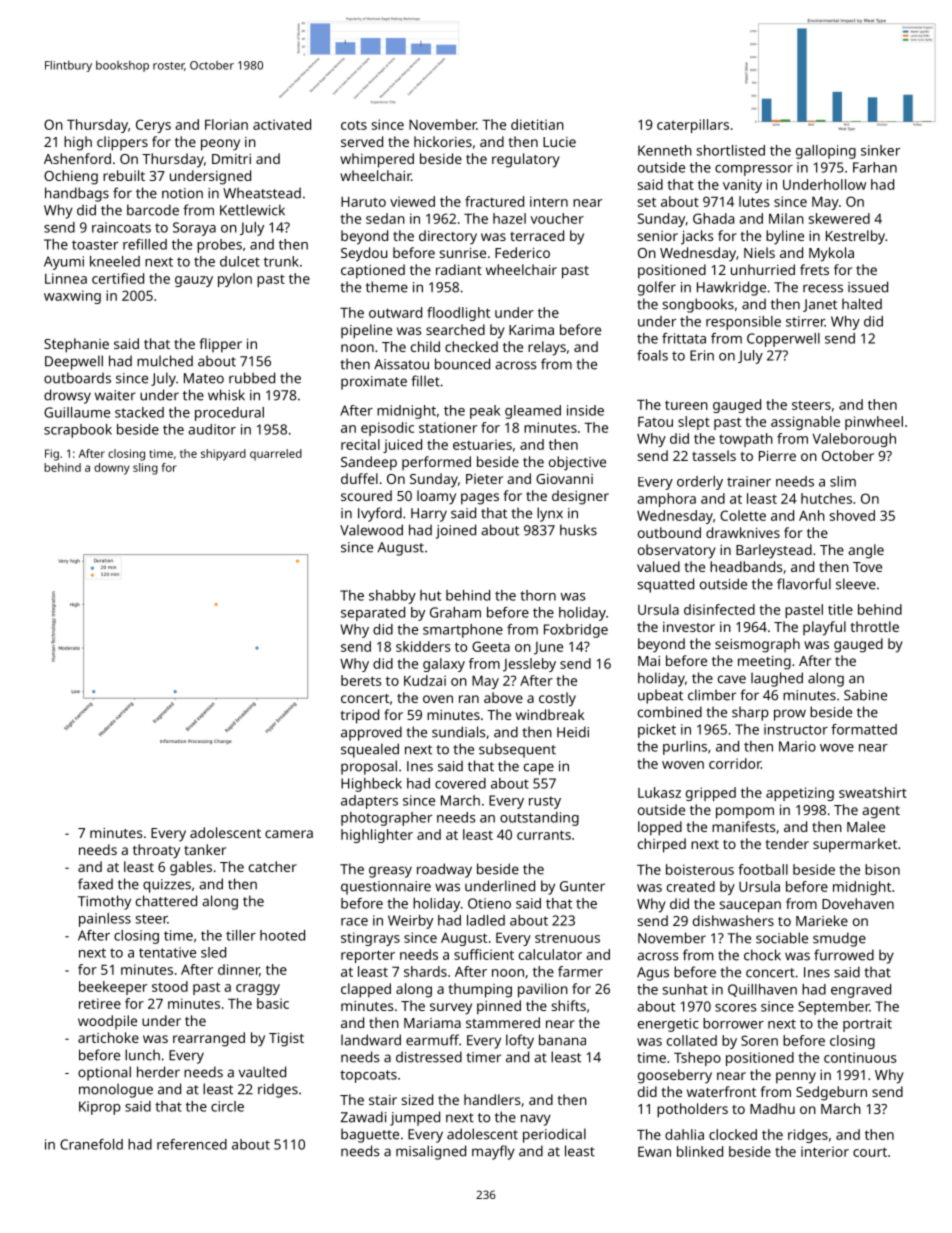  Describe the element at coordinates (873, 792) in the page. I see `sweatshirt` at that location.
